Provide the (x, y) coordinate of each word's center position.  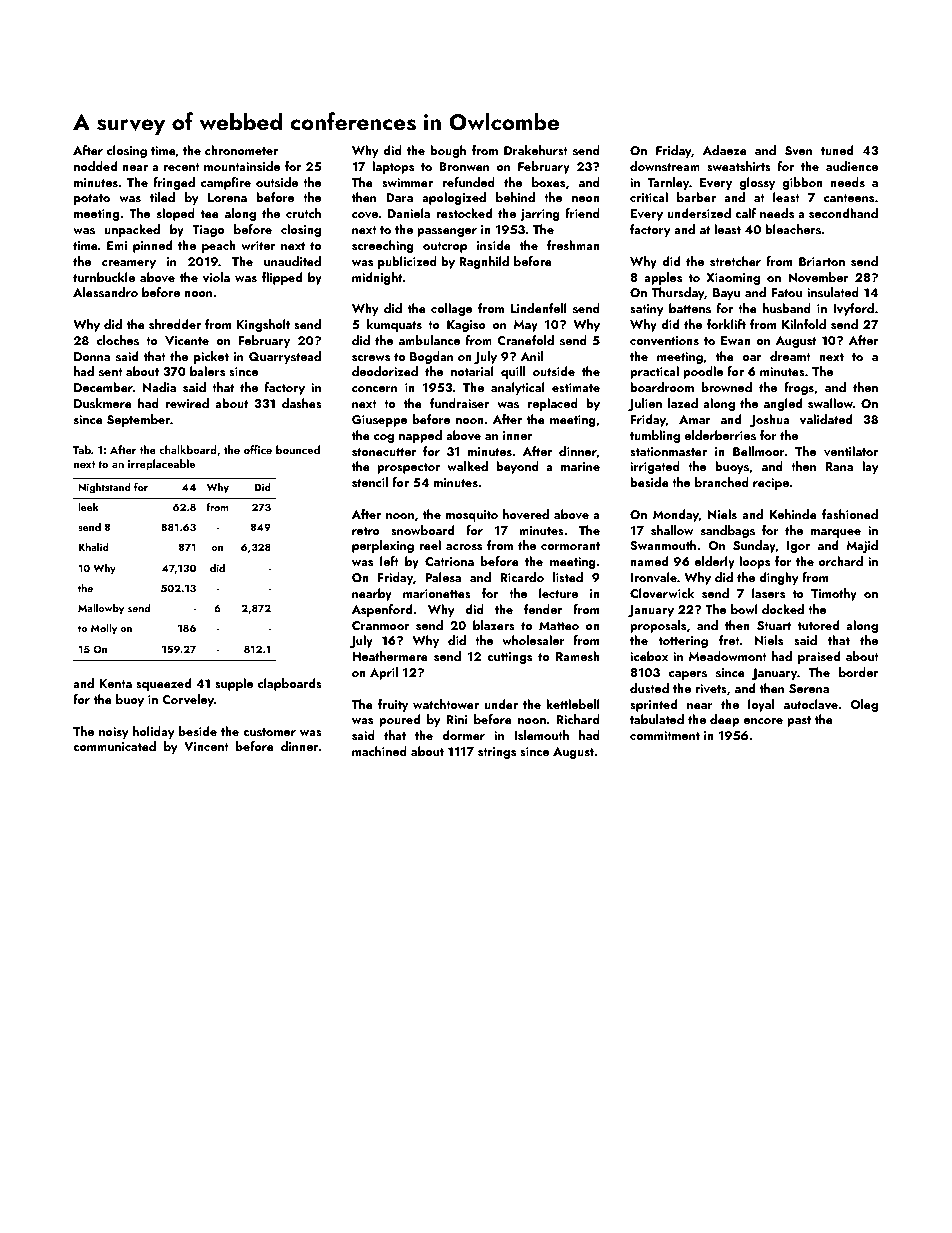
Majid (862, 546)
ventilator (851, 451)
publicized (407, 262)
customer (269, 732)
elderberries (720, 435)
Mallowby (101, 609)
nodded (95, 166)
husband (787, 308)
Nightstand (105, 488)
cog (384, 438)
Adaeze (725, 150)
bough (448, 151)
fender (543, 609)
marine (580, 466)
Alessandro (105, 292)
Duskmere (103, 403)
